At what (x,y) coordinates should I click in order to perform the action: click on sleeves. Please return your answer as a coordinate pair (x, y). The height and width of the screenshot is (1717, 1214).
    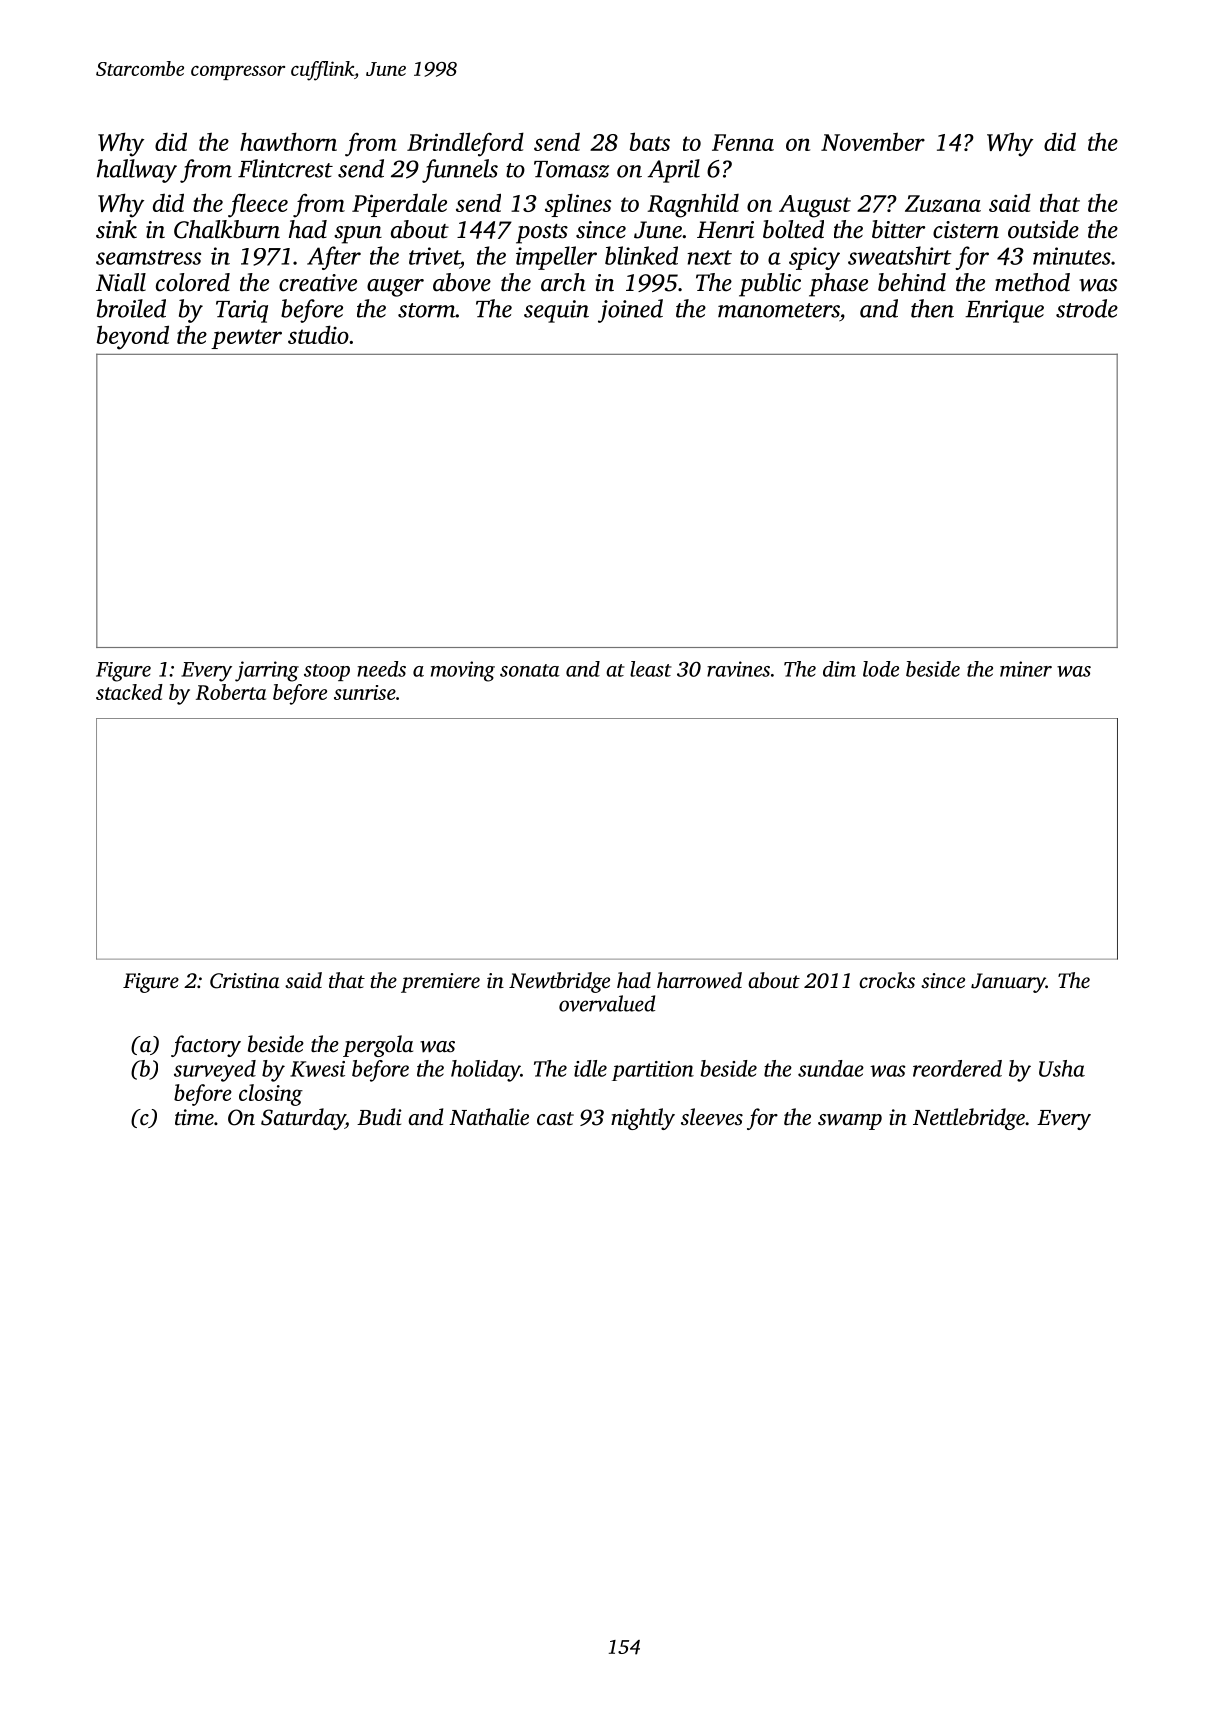
    Looking at the image, I should click on (712, 1117).
